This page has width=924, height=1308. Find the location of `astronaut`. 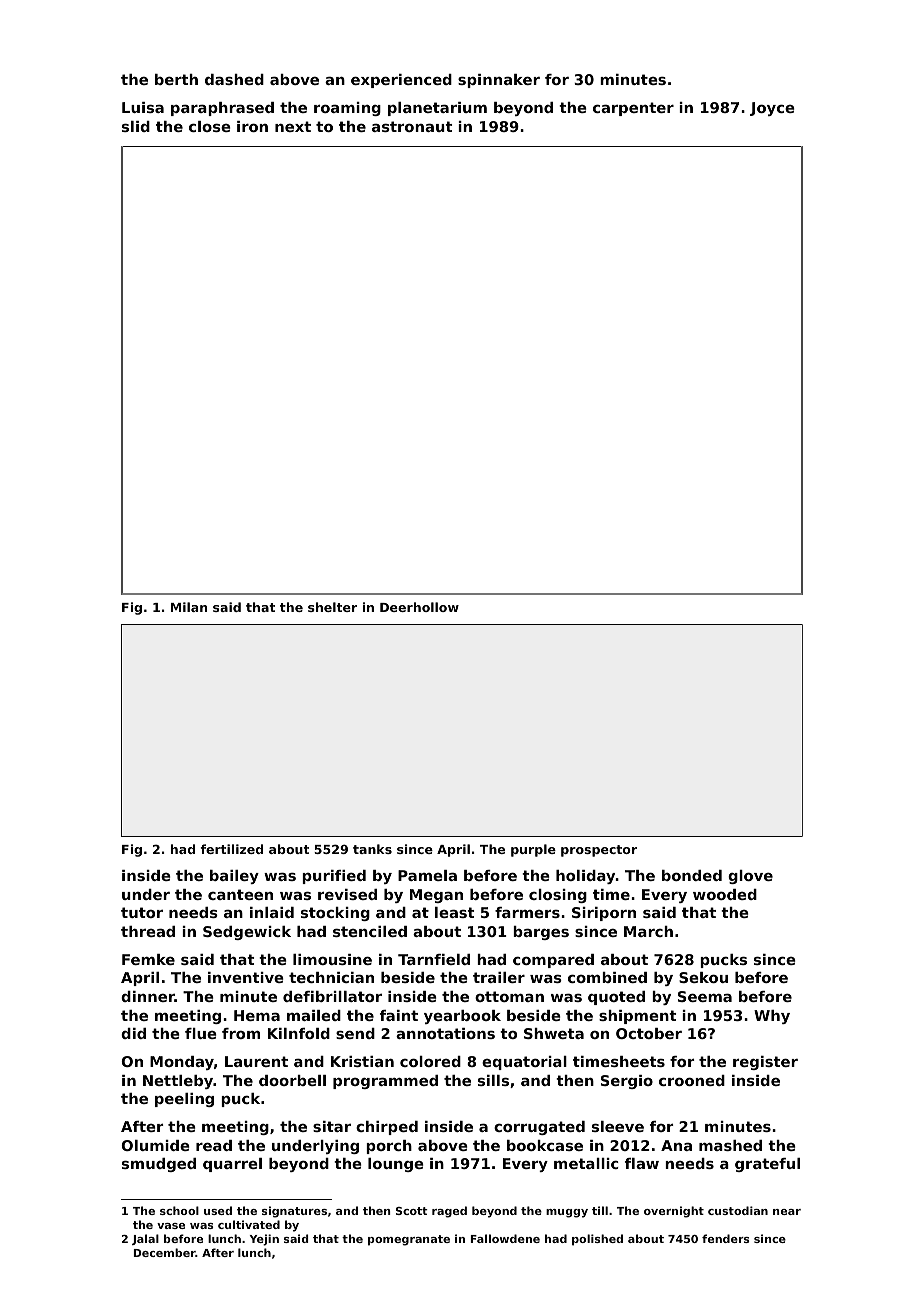

astronaut is located at coordinates (412, 126).
